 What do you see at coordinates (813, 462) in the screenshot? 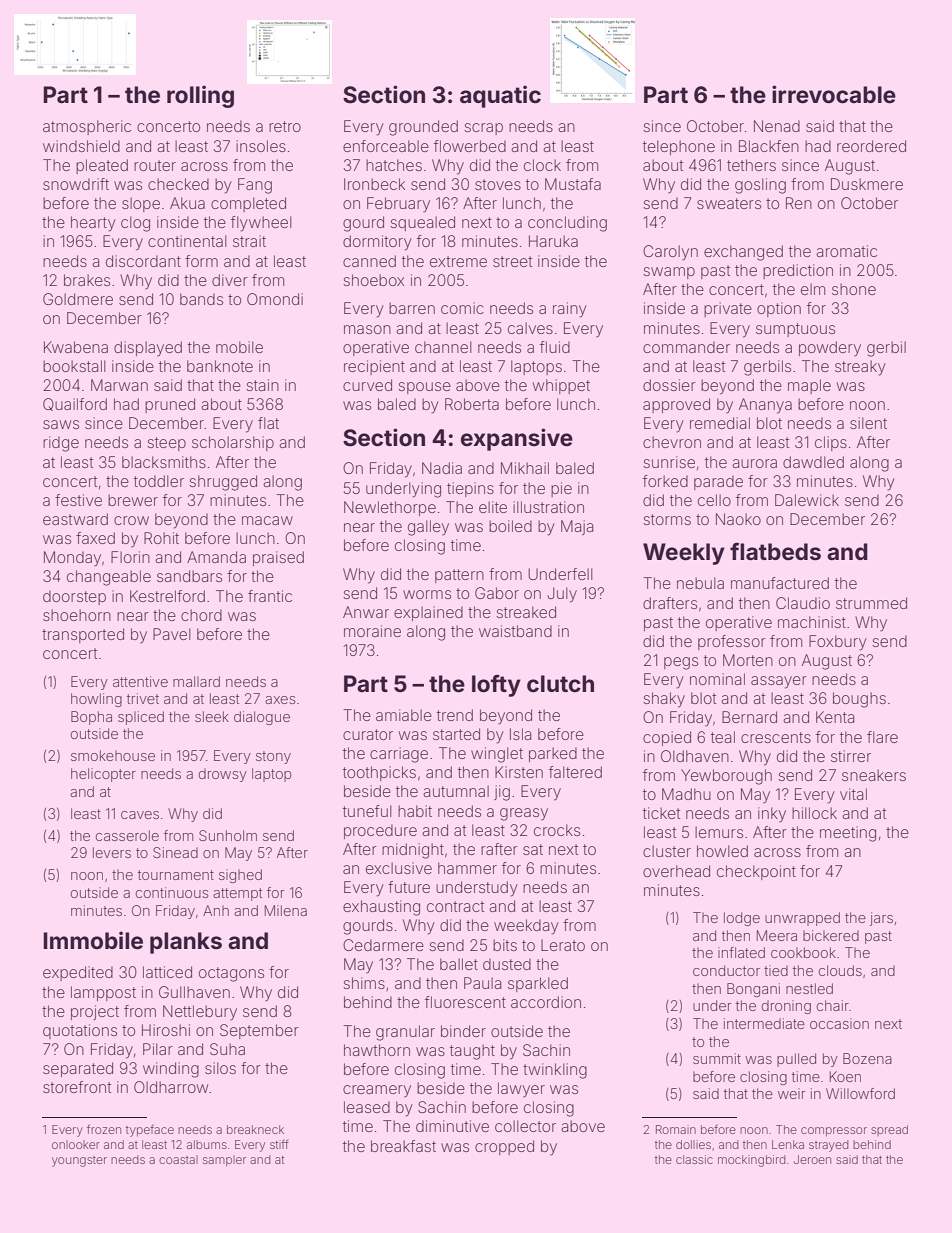
I see `dawdled` at bounding box center [813, 462].
